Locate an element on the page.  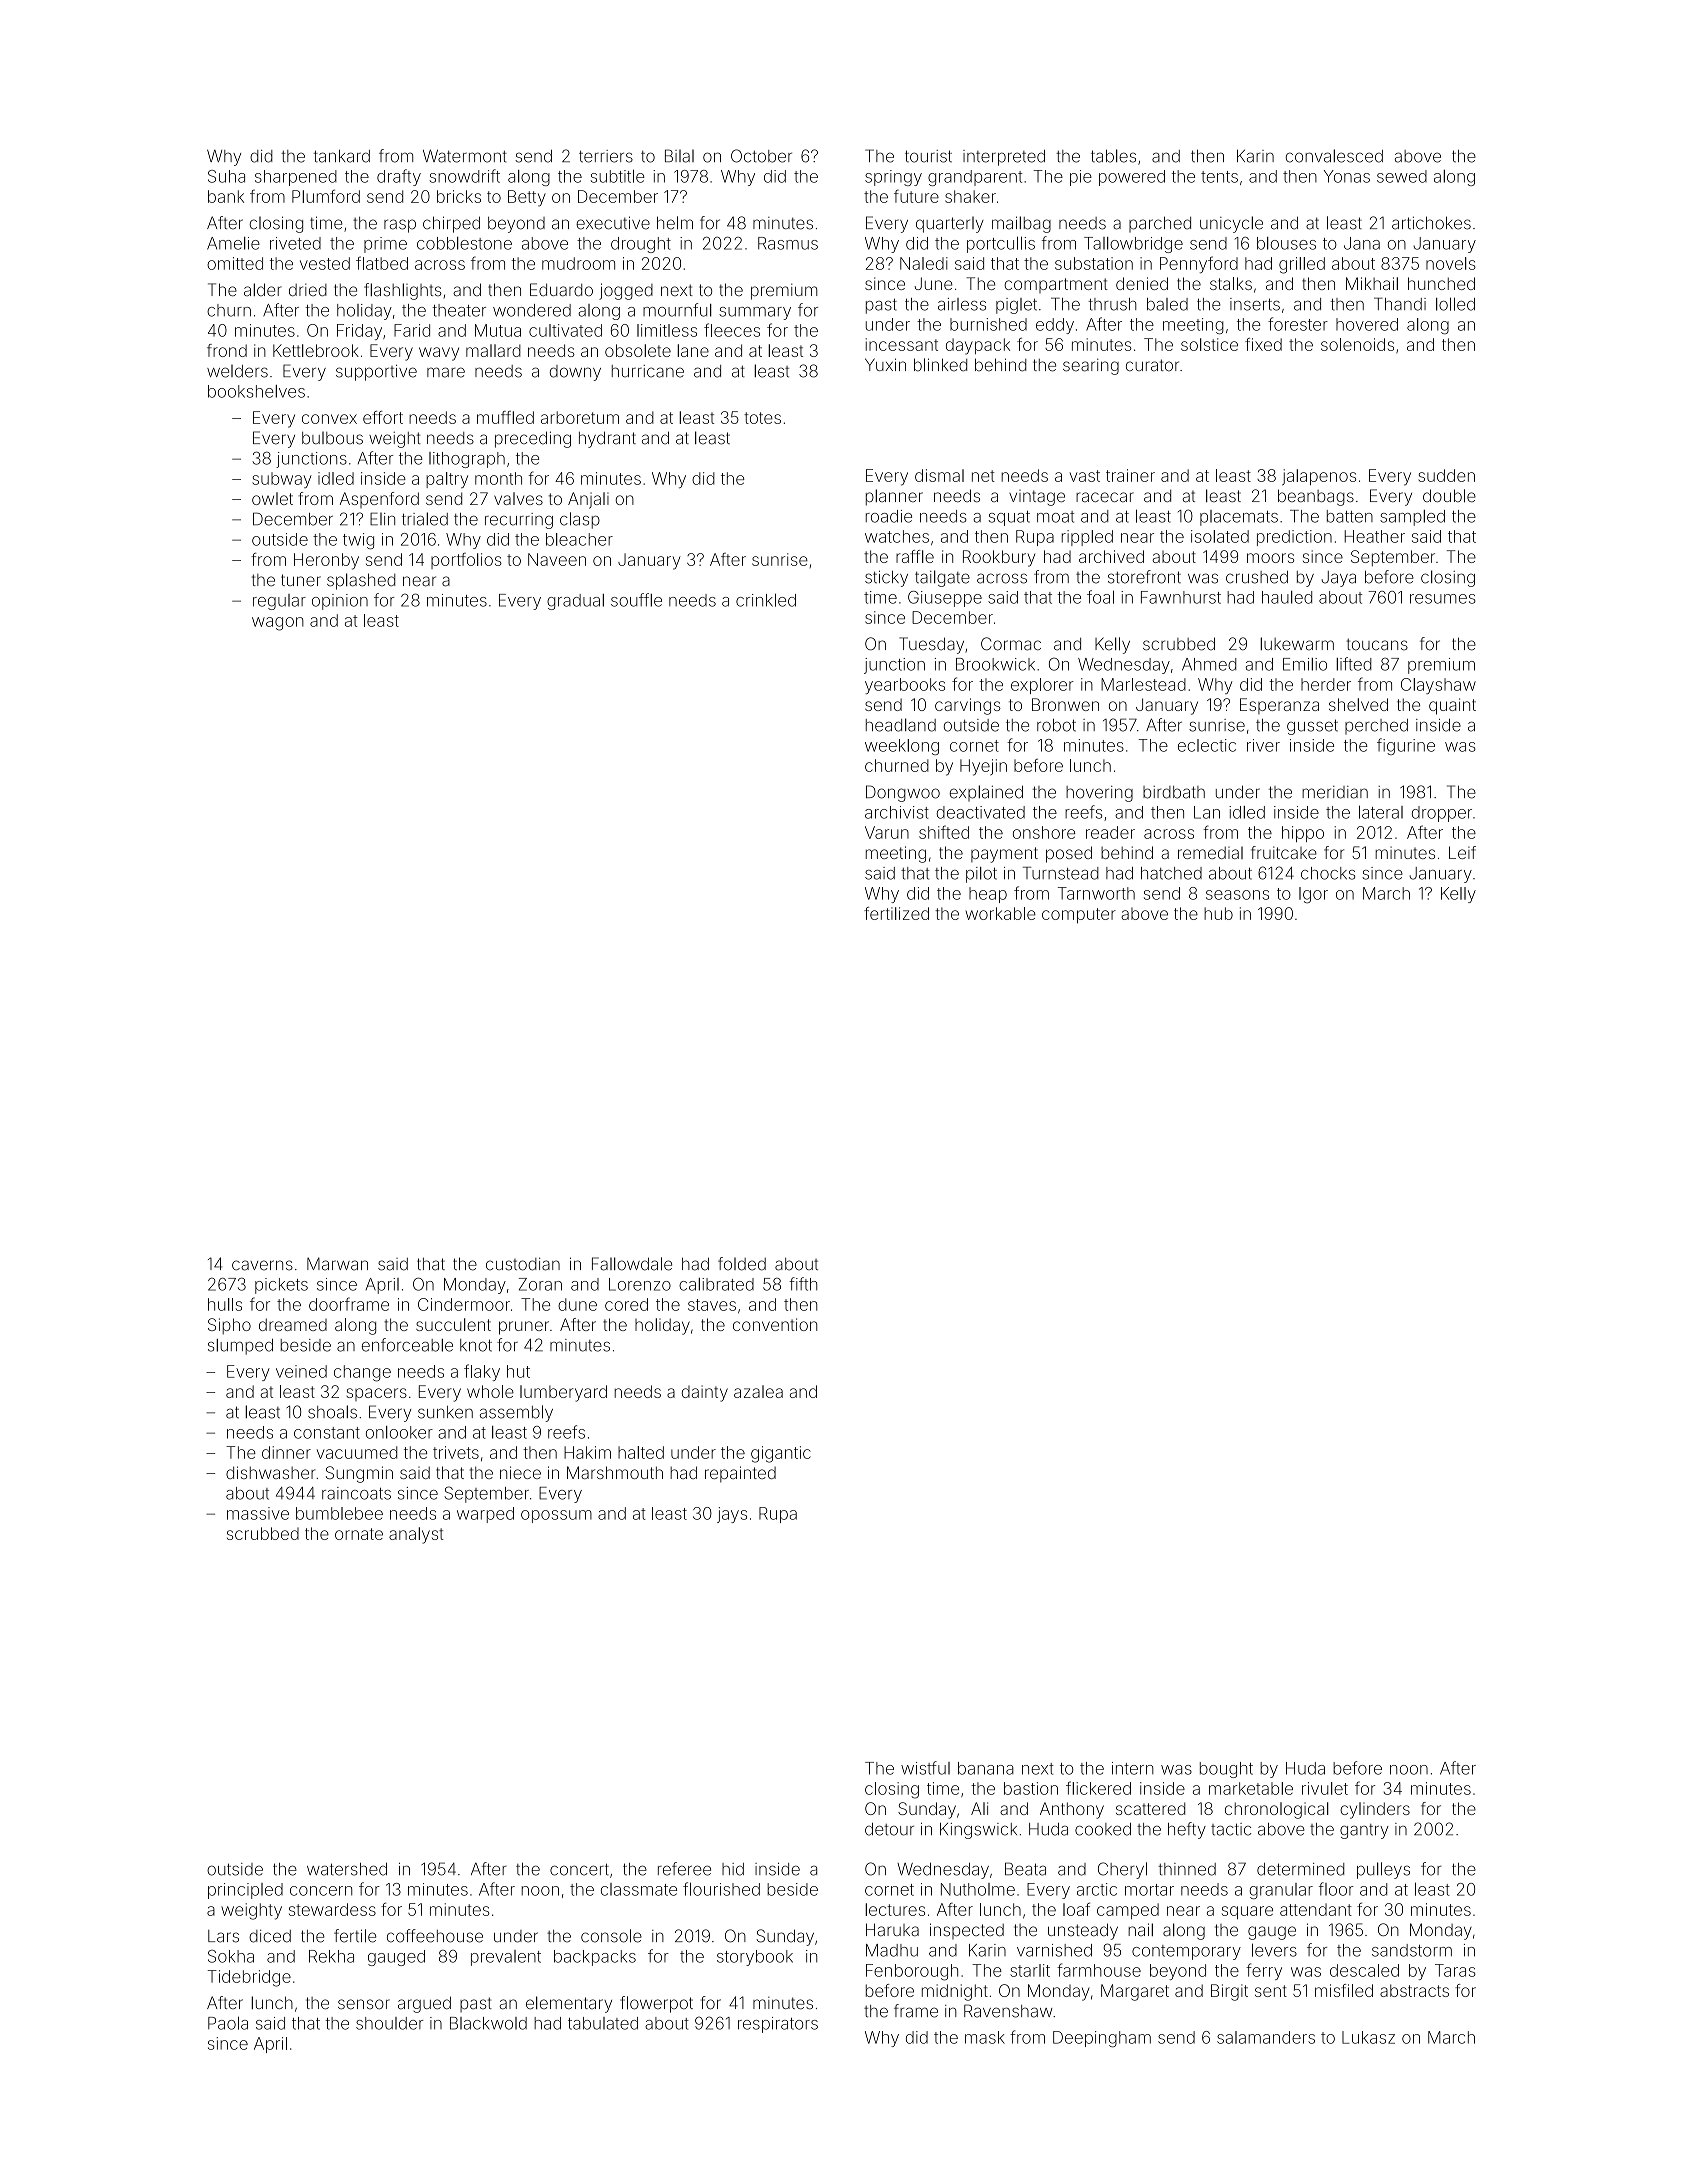
whole is located at coordinates (490, 1391).
